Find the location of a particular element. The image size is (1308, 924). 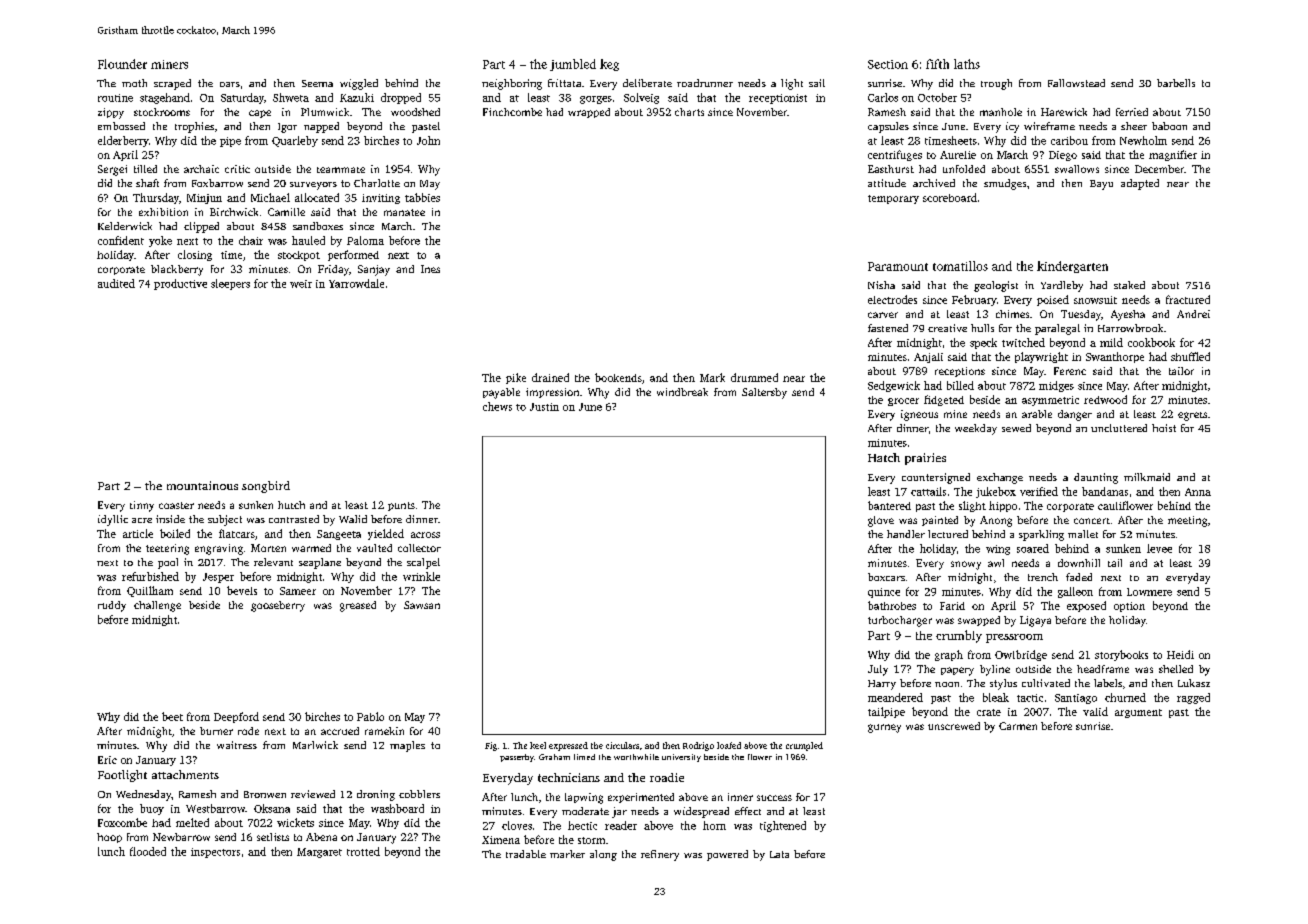

Farid is located at coordinates (952, 606).
